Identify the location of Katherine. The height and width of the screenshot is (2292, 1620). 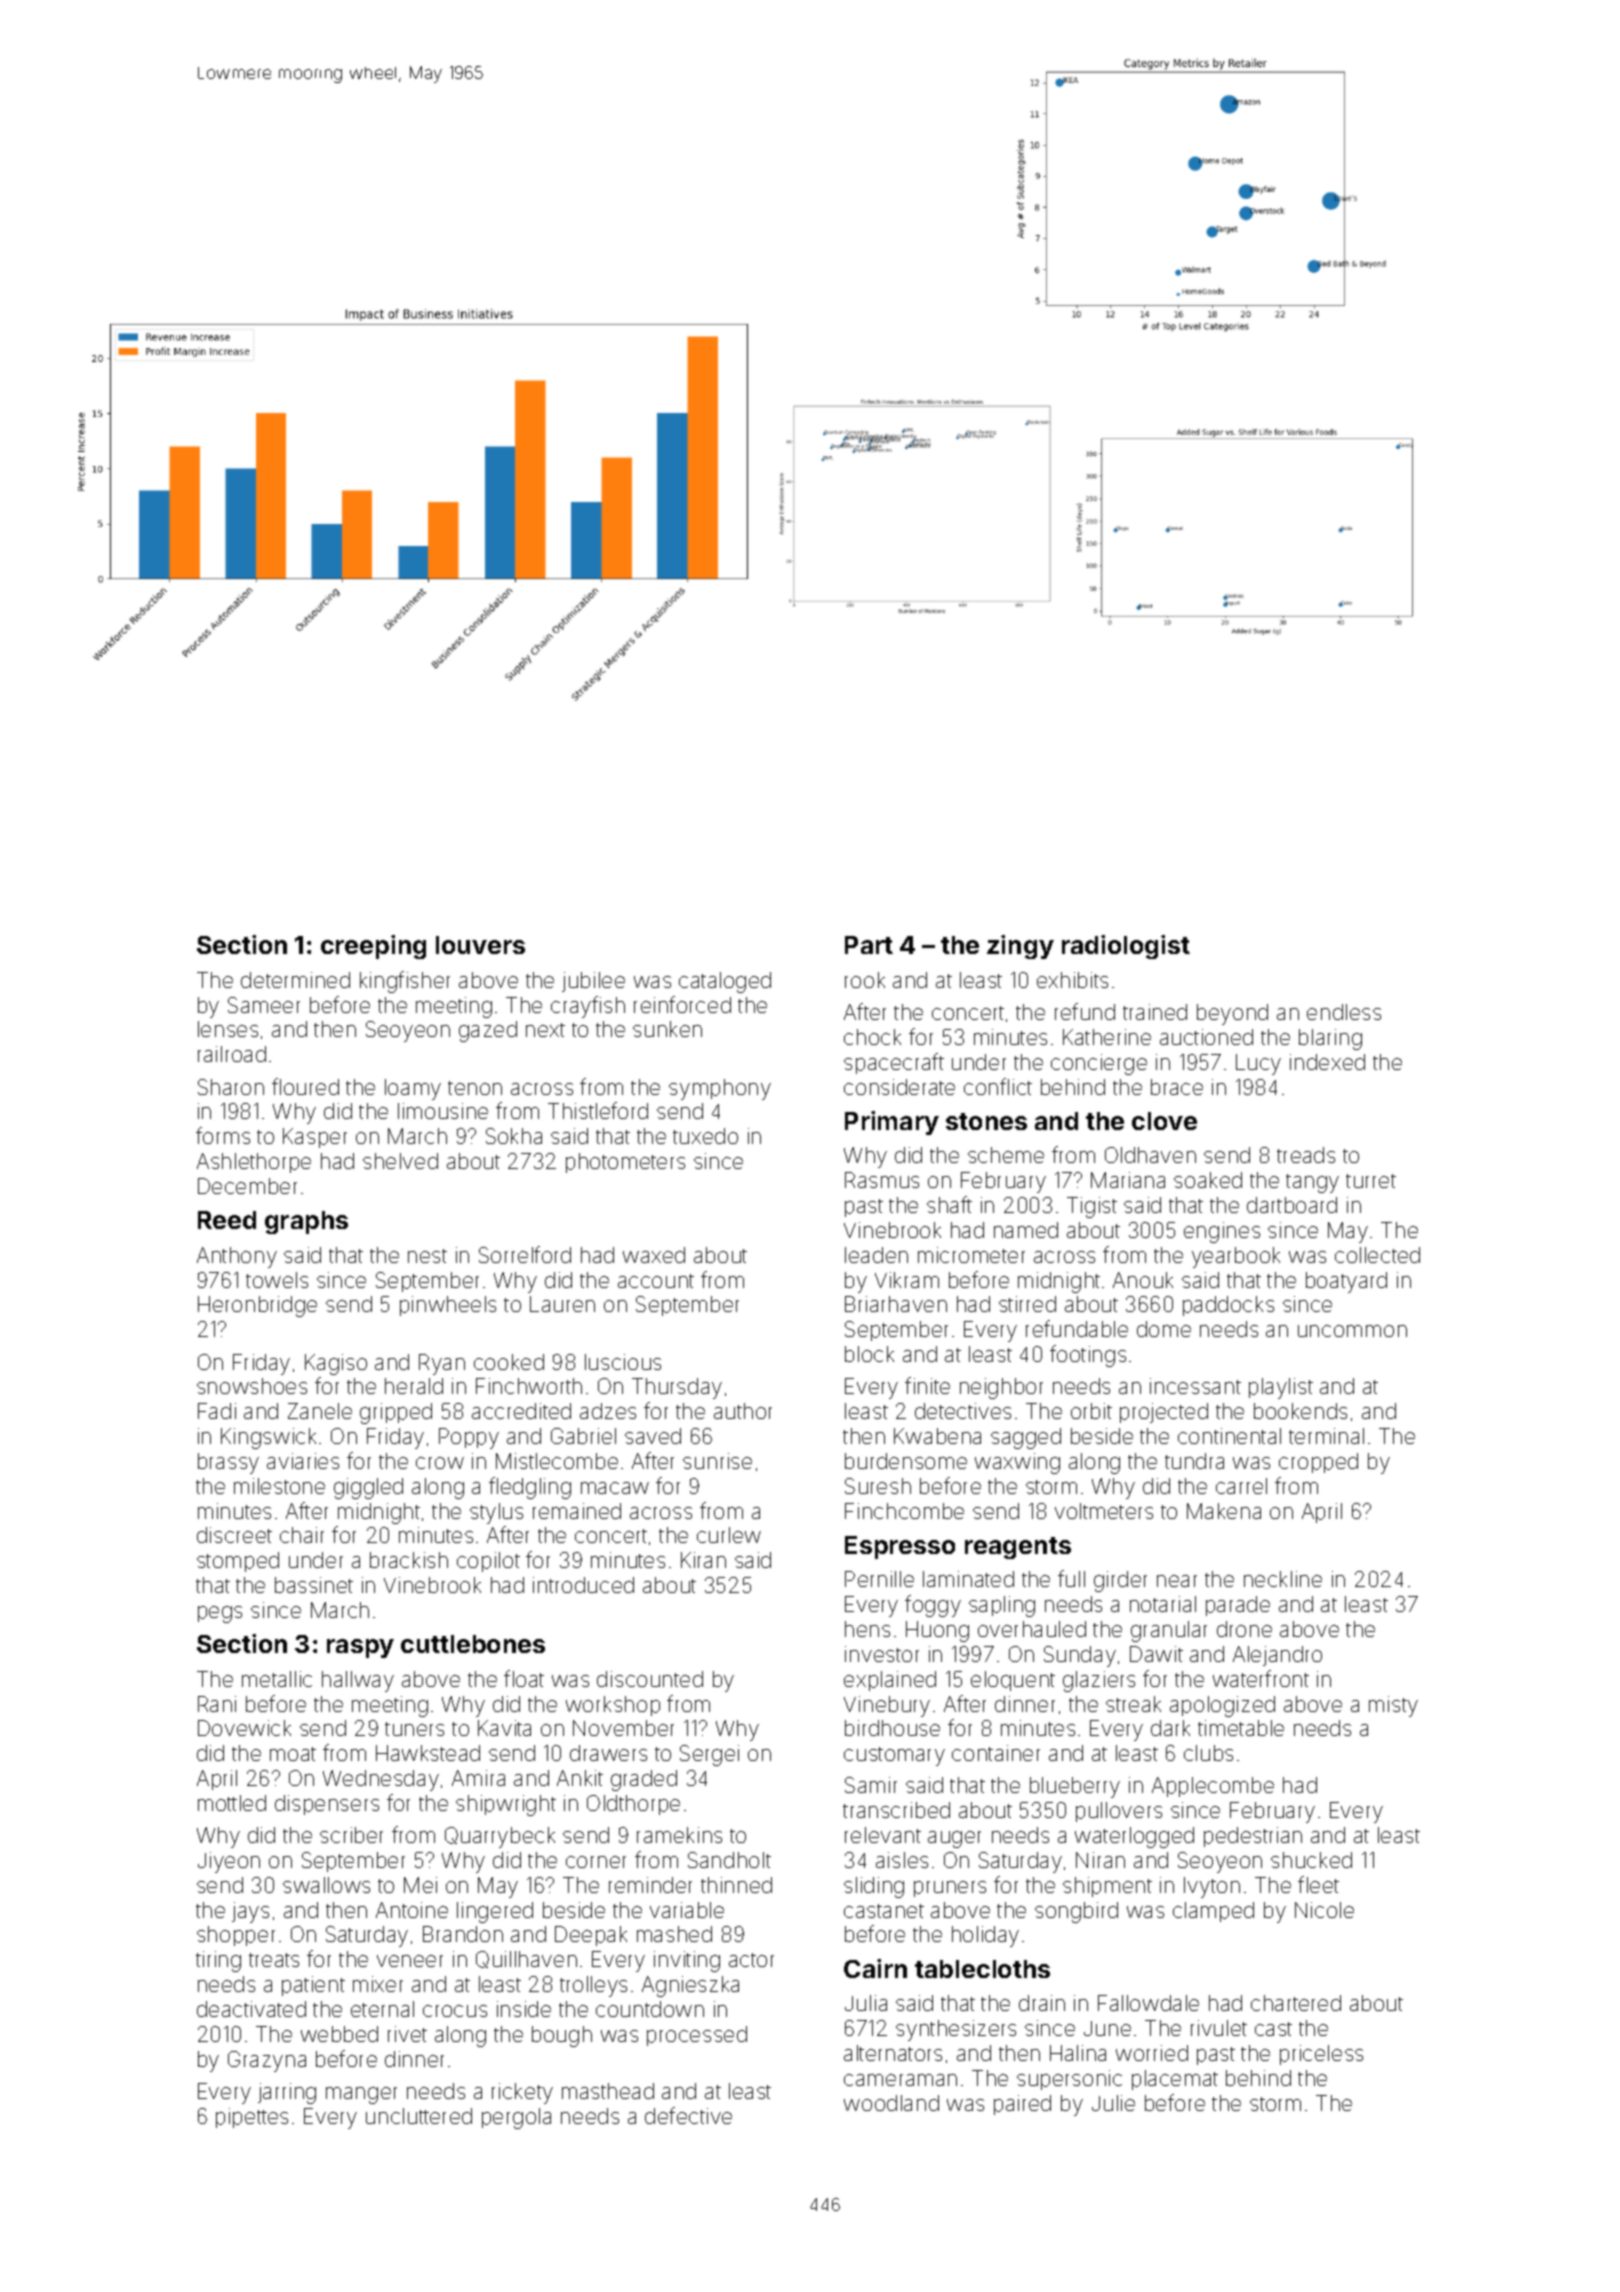
(1107, 1037).
